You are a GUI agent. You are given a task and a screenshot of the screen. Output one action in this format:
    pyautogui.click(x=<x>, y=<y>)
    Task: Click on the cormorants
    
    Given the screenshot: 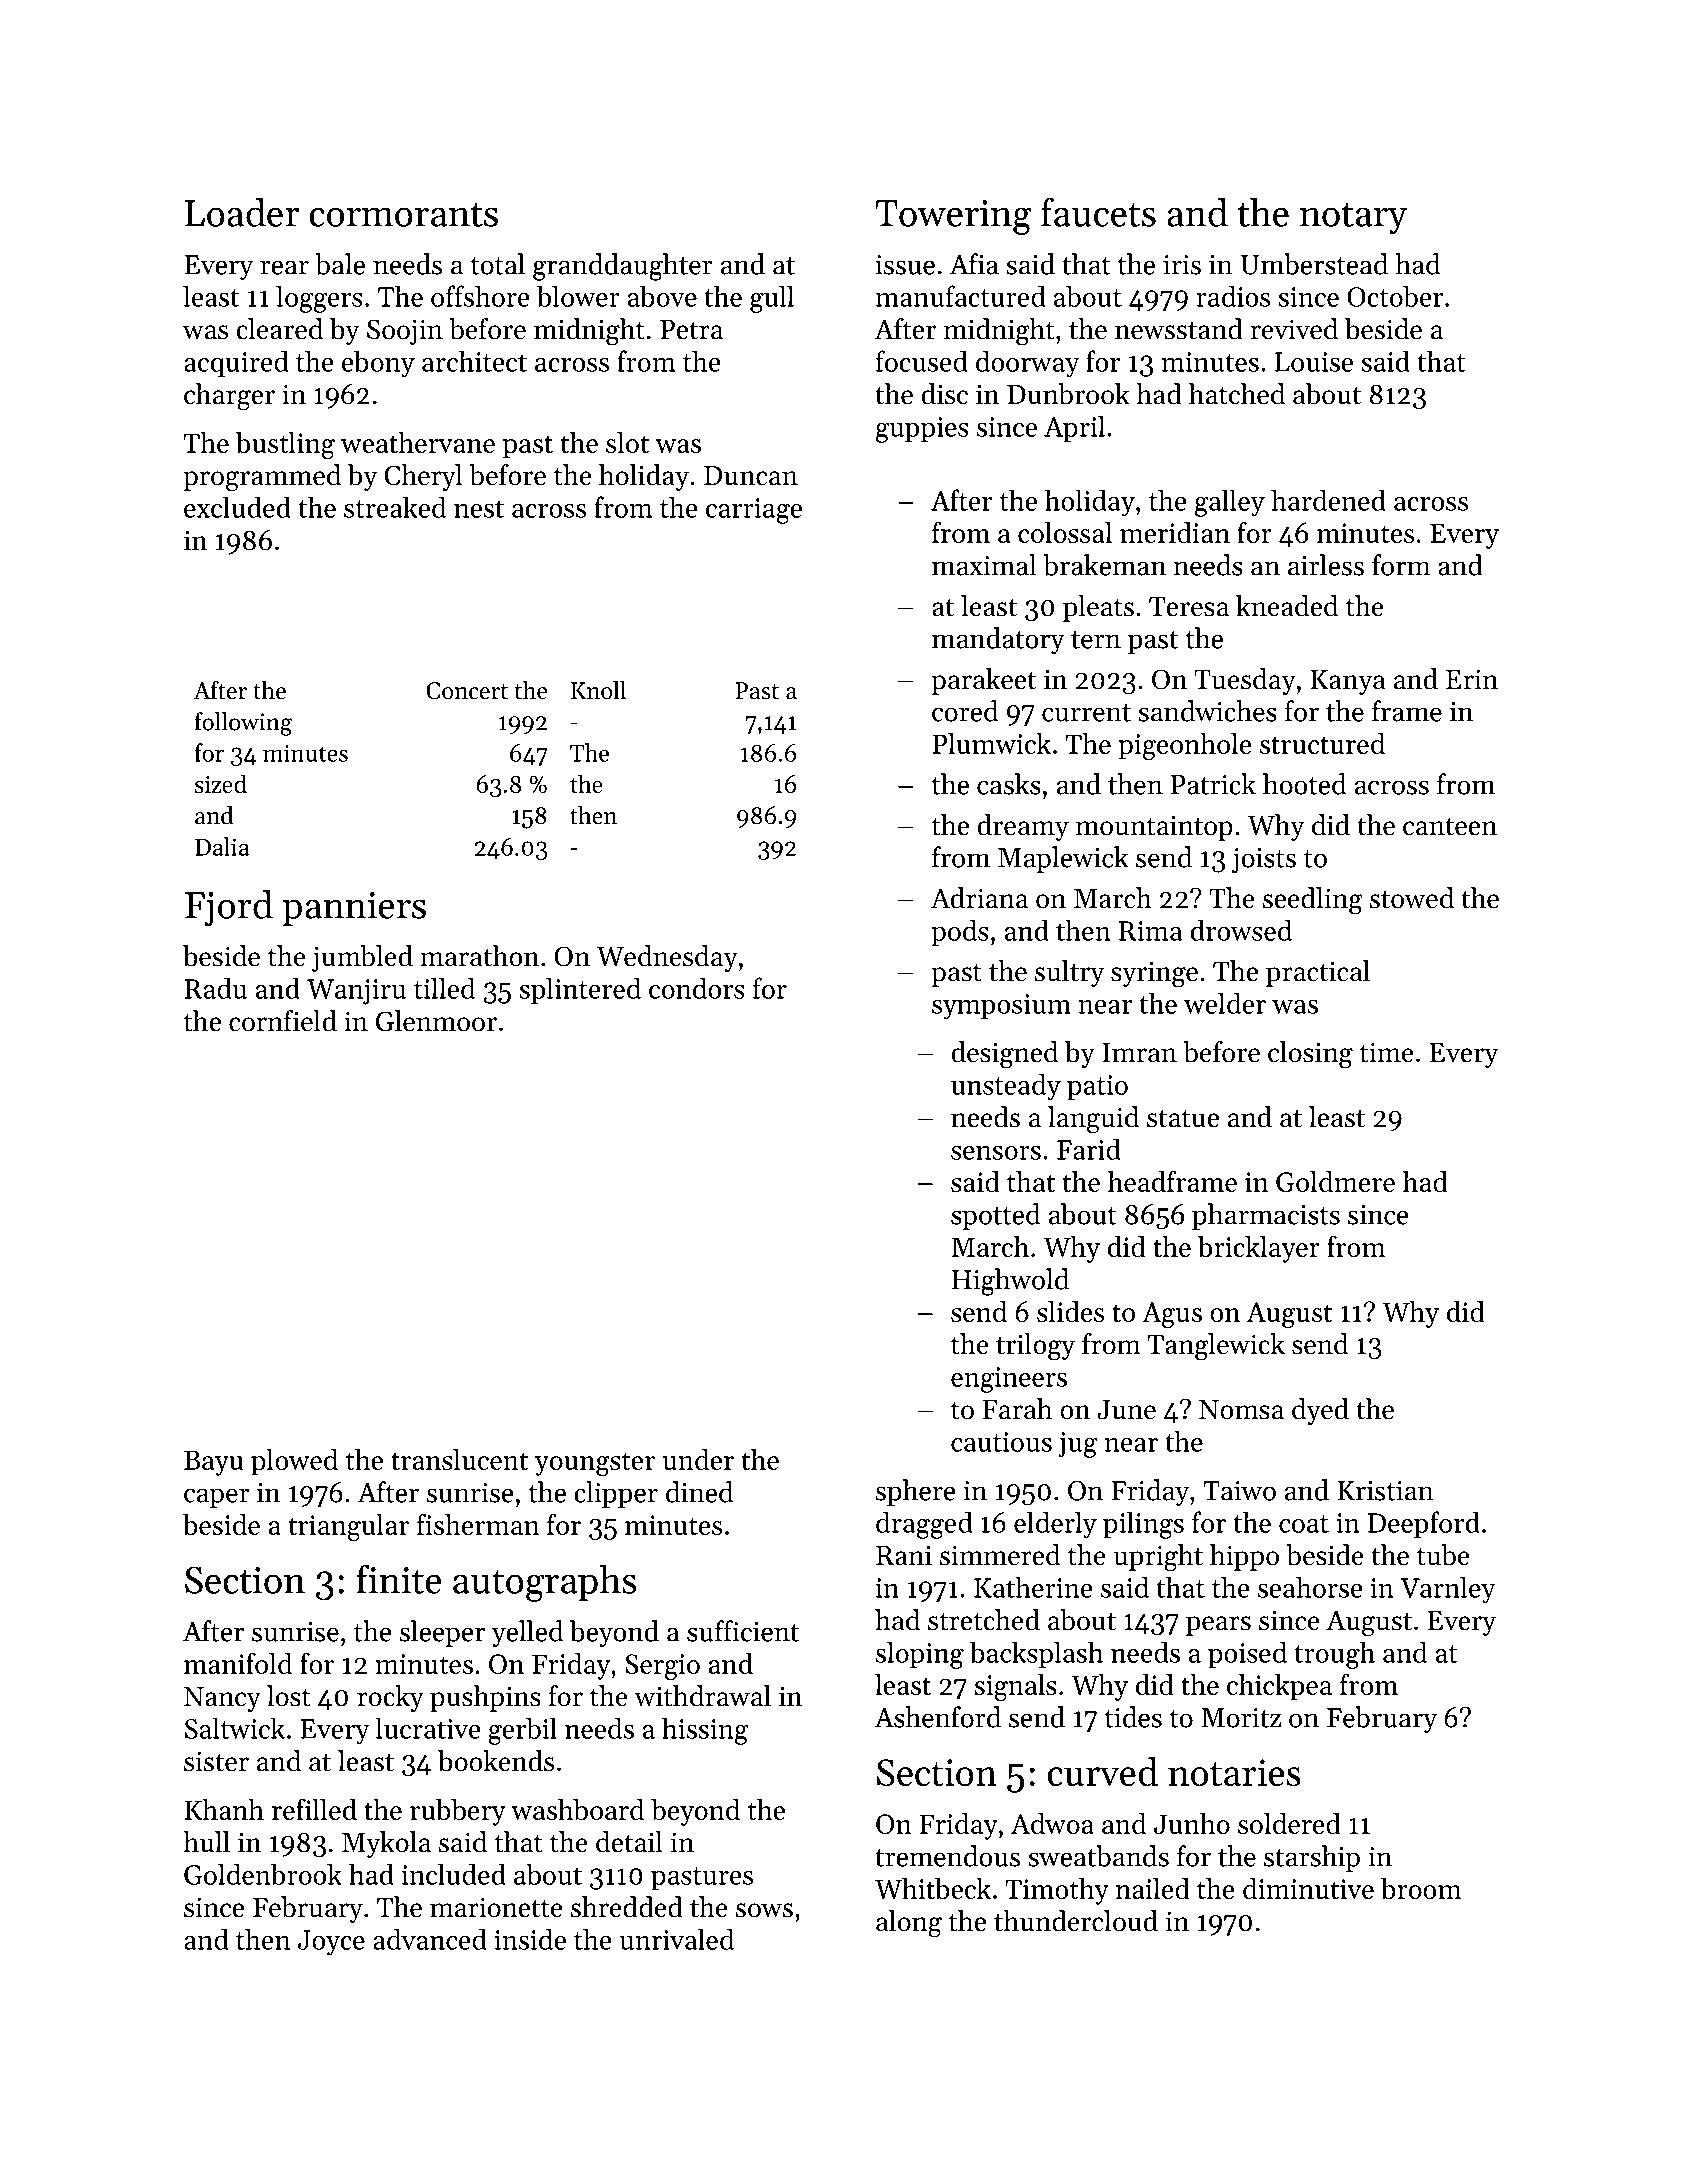 What is the action you would take?
    pyautogui.click(x=404, y=215)
